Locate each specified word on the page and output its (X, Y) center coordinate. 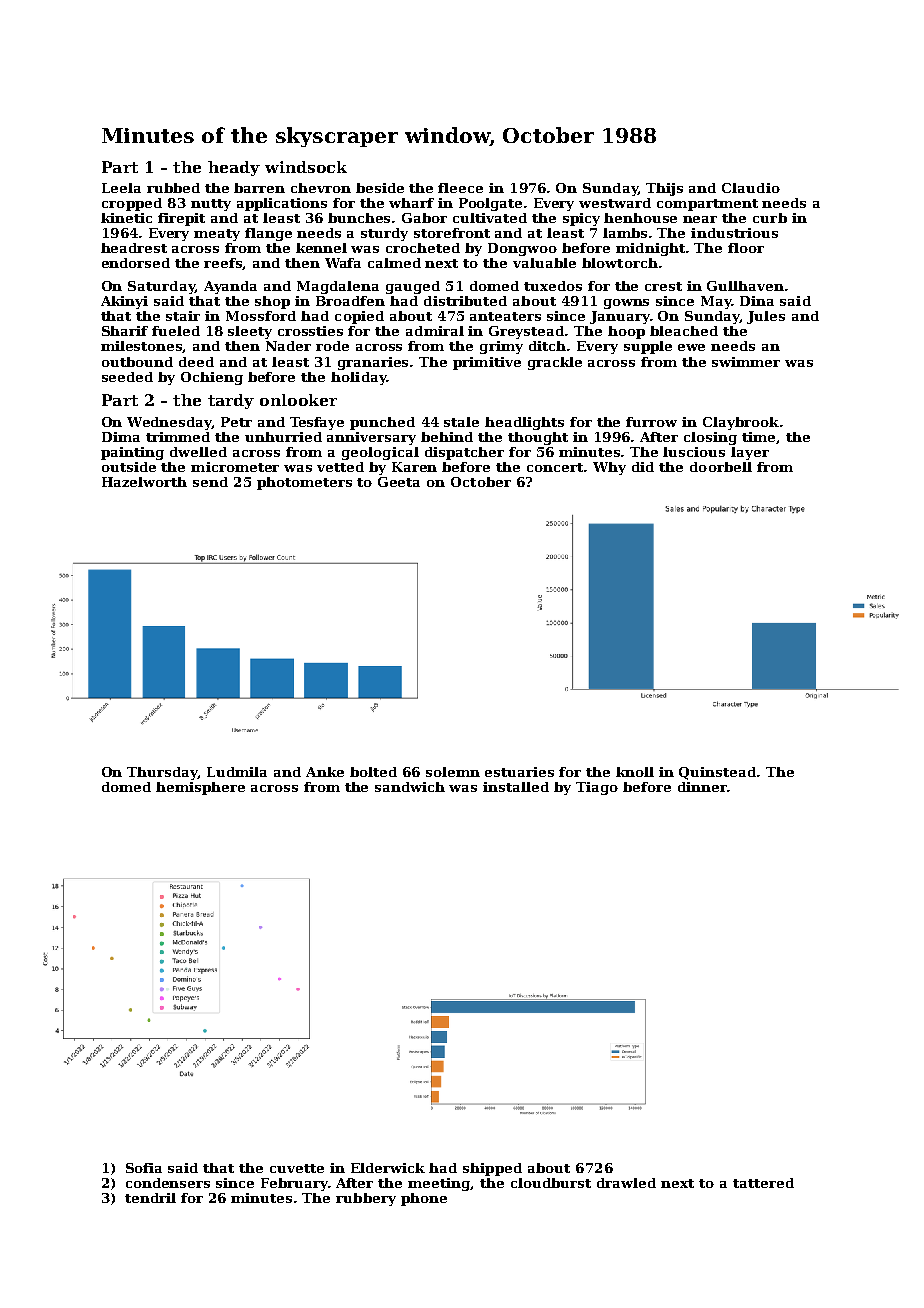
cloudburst (551, 1183)
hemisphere (200, 788)
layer (750, 453)
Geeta (399, 482)
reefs (223, 264)
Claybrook (741, 423)
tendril (150, 1198)
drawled (626, 1183)
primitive (487, 363)
